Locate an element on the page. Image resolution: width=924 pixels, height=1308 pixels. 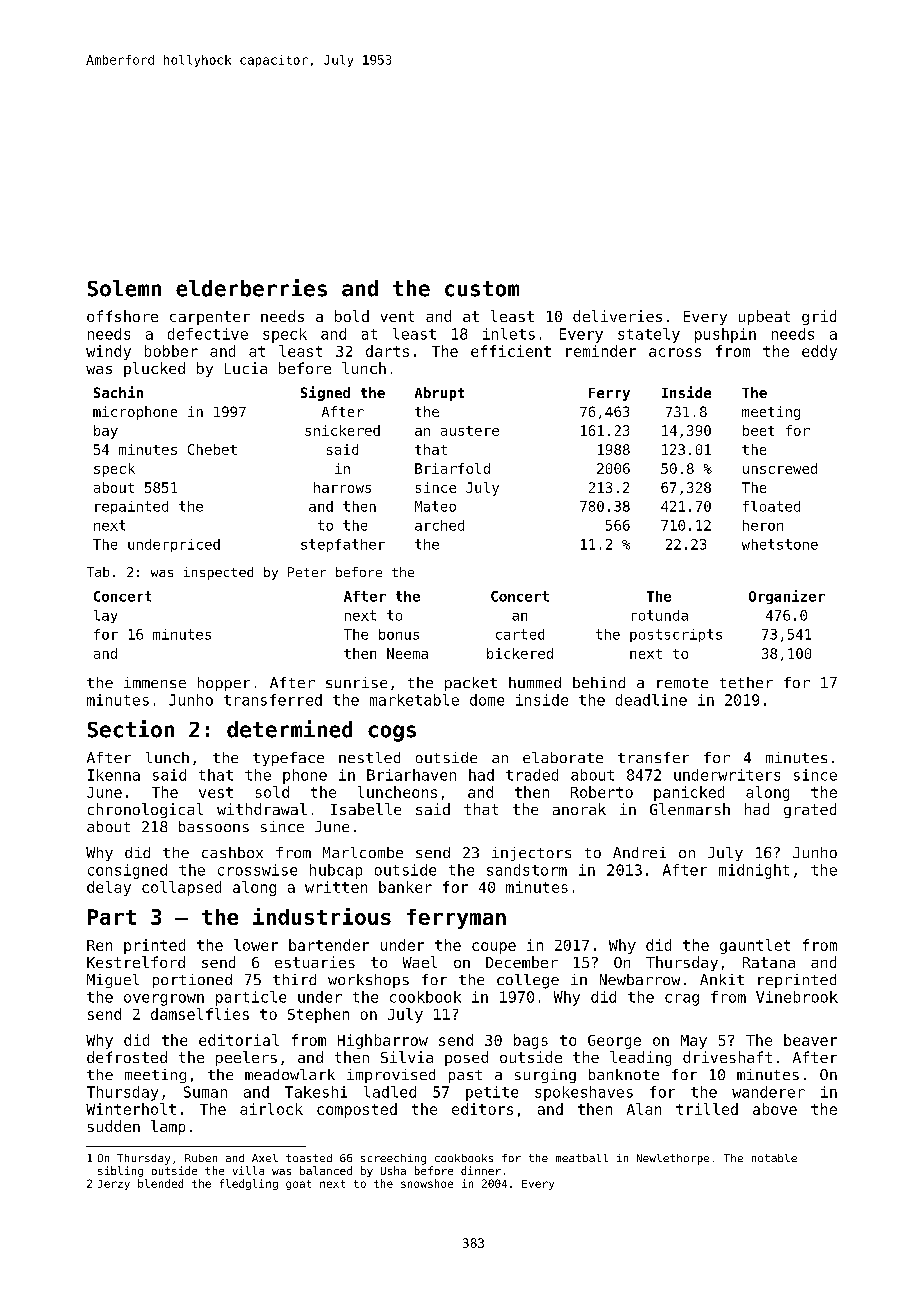
whetstone is located at coordinates (780, 544).
